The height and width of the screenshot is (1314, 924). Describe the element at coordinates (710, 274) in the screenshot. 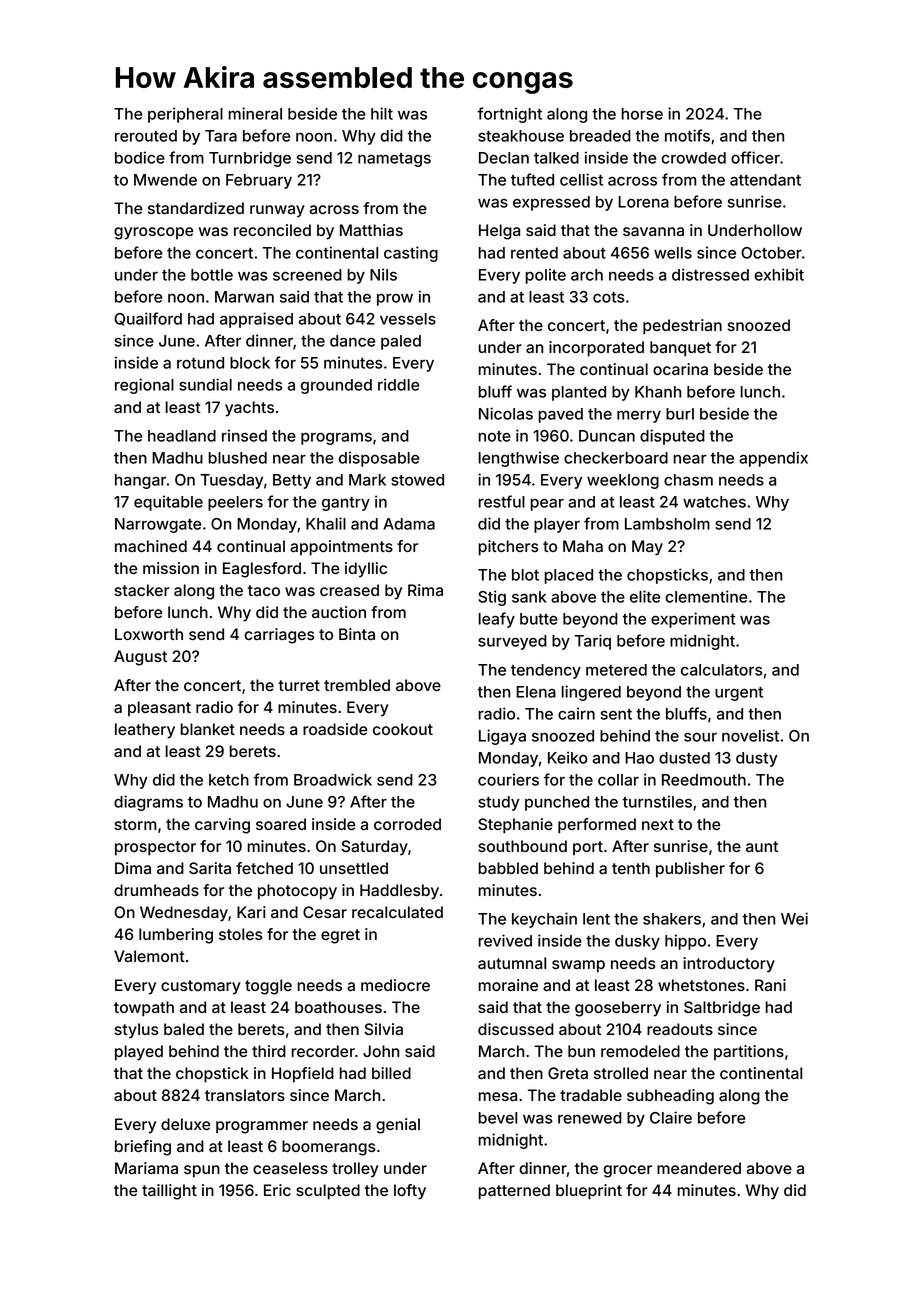

I see `distressed` at that location.
